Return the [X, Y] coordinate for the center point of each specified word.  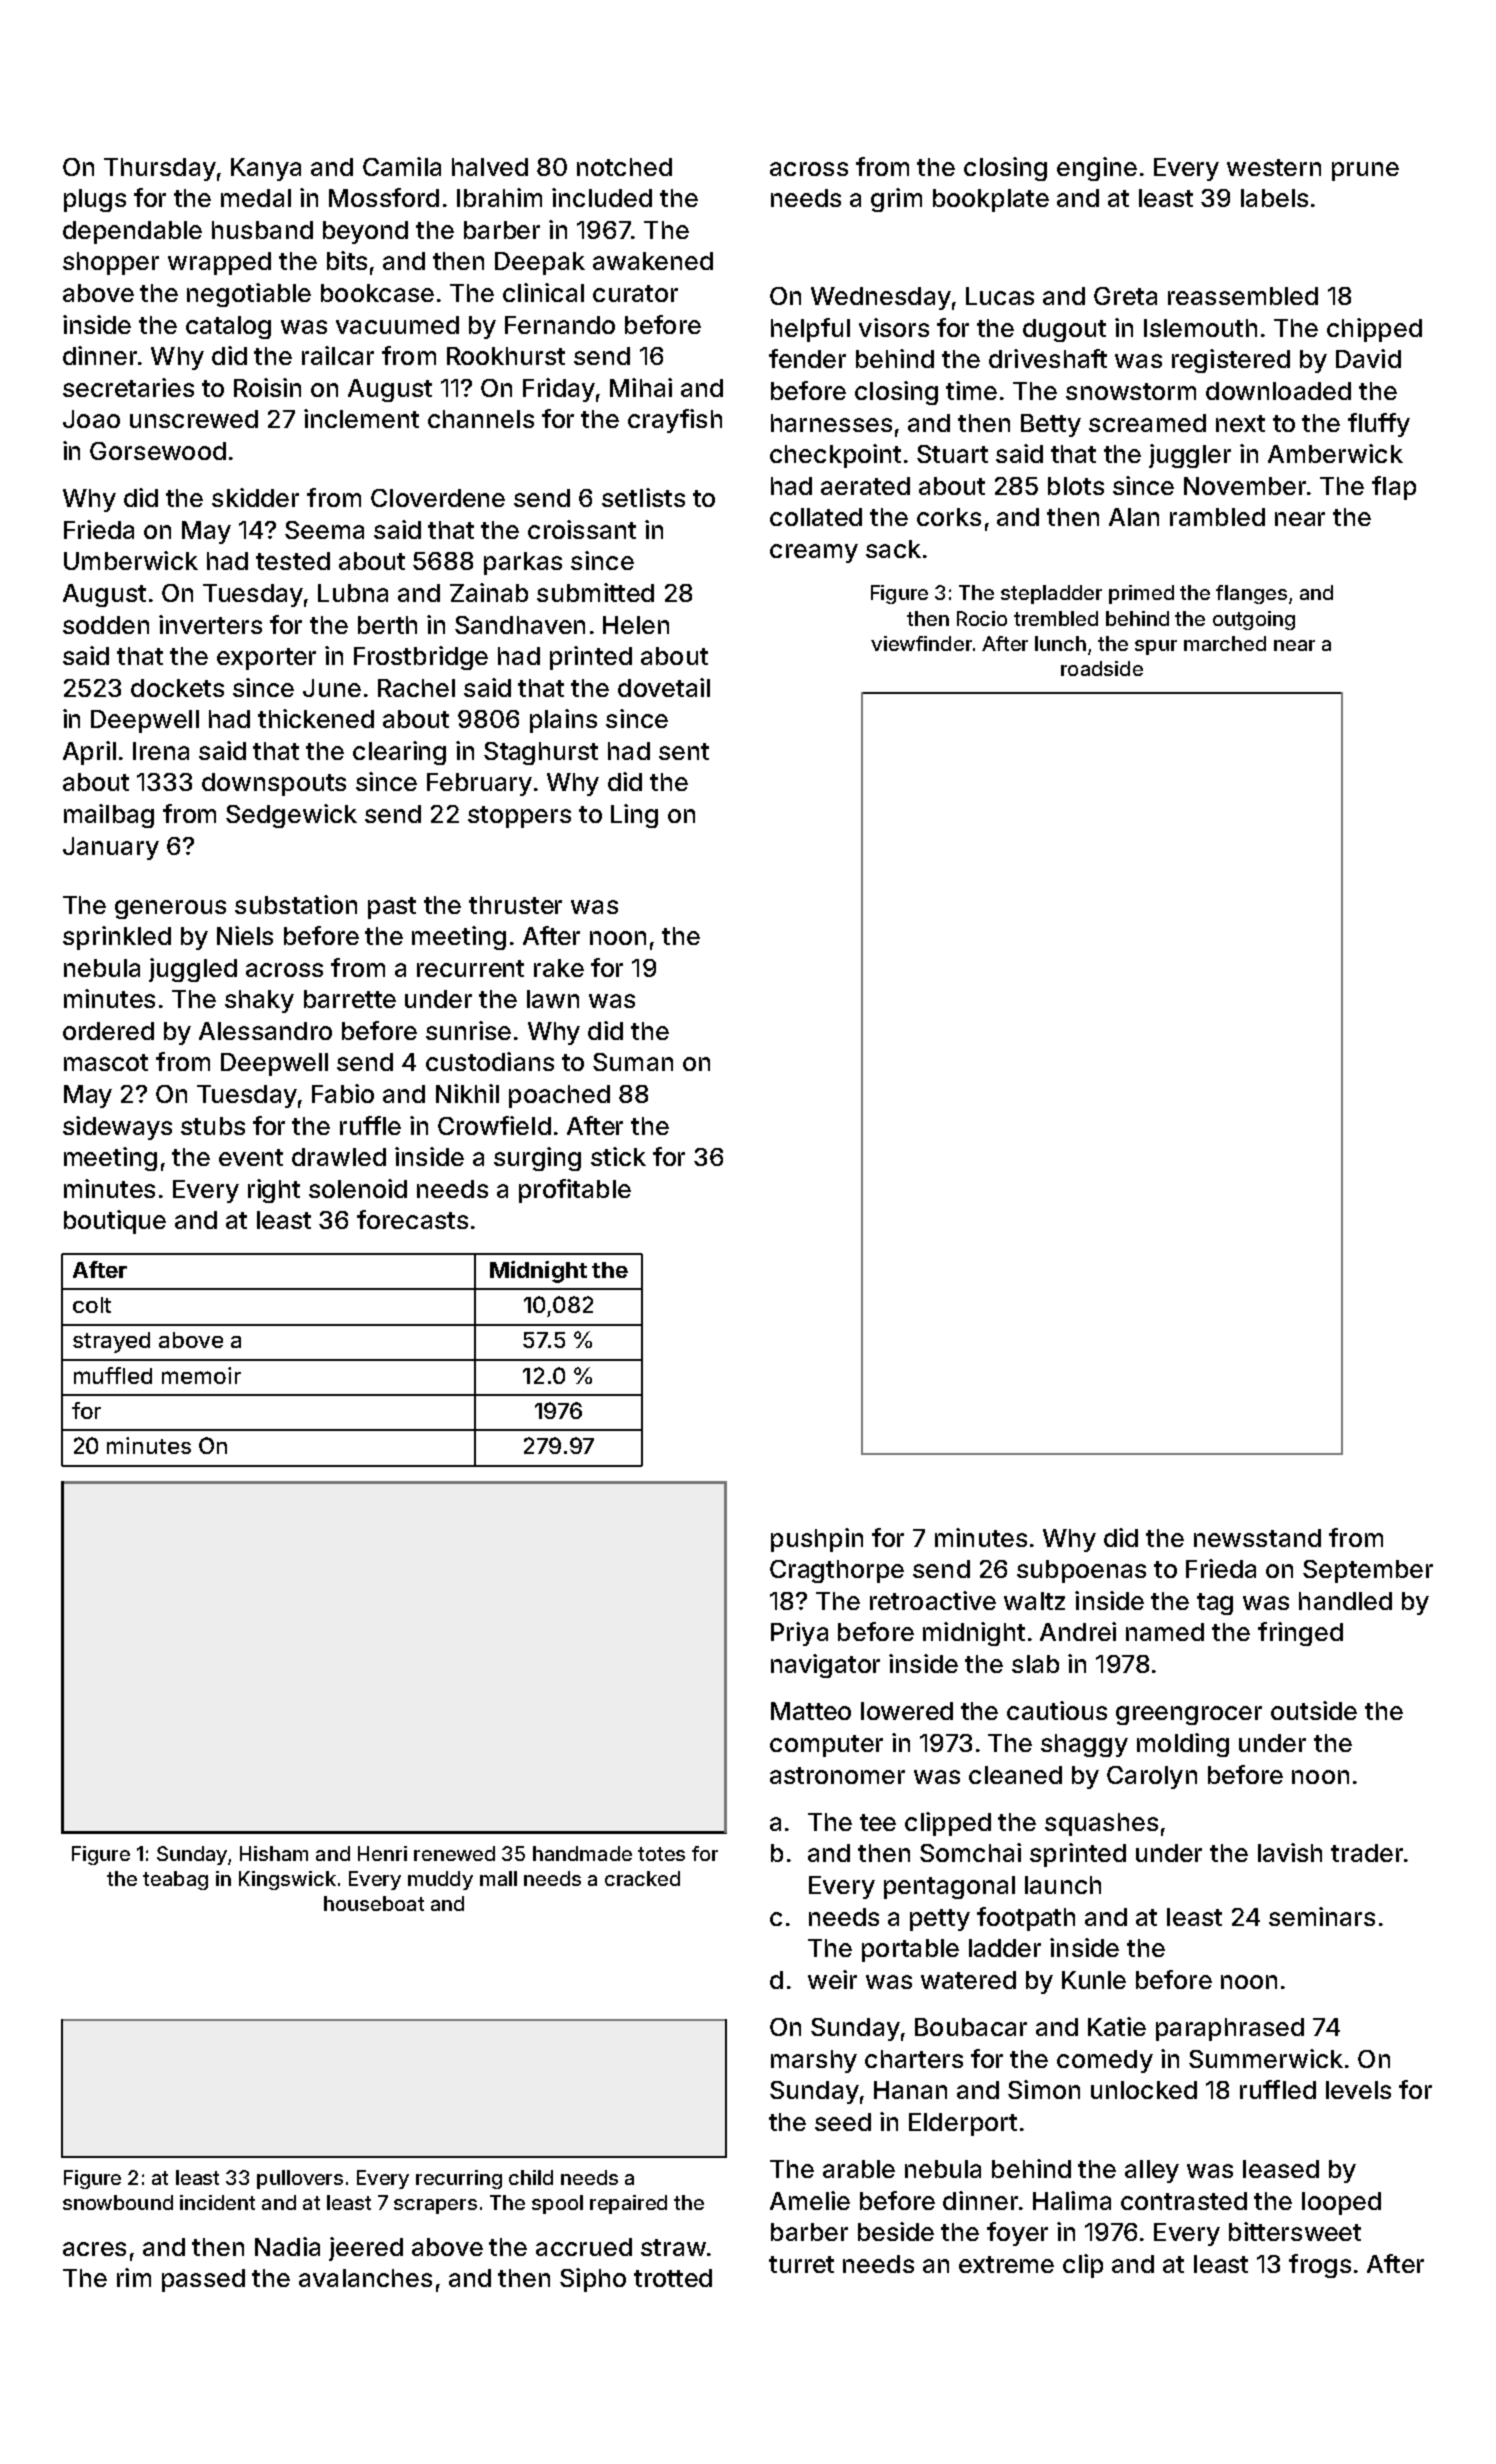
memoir [201, 1375]
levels [1358, 2090]
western [1274, 167]
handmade [582, 1853]
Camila [402, 166]
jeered [366, 2249]
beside [896, 2231]
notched [624, 167]
